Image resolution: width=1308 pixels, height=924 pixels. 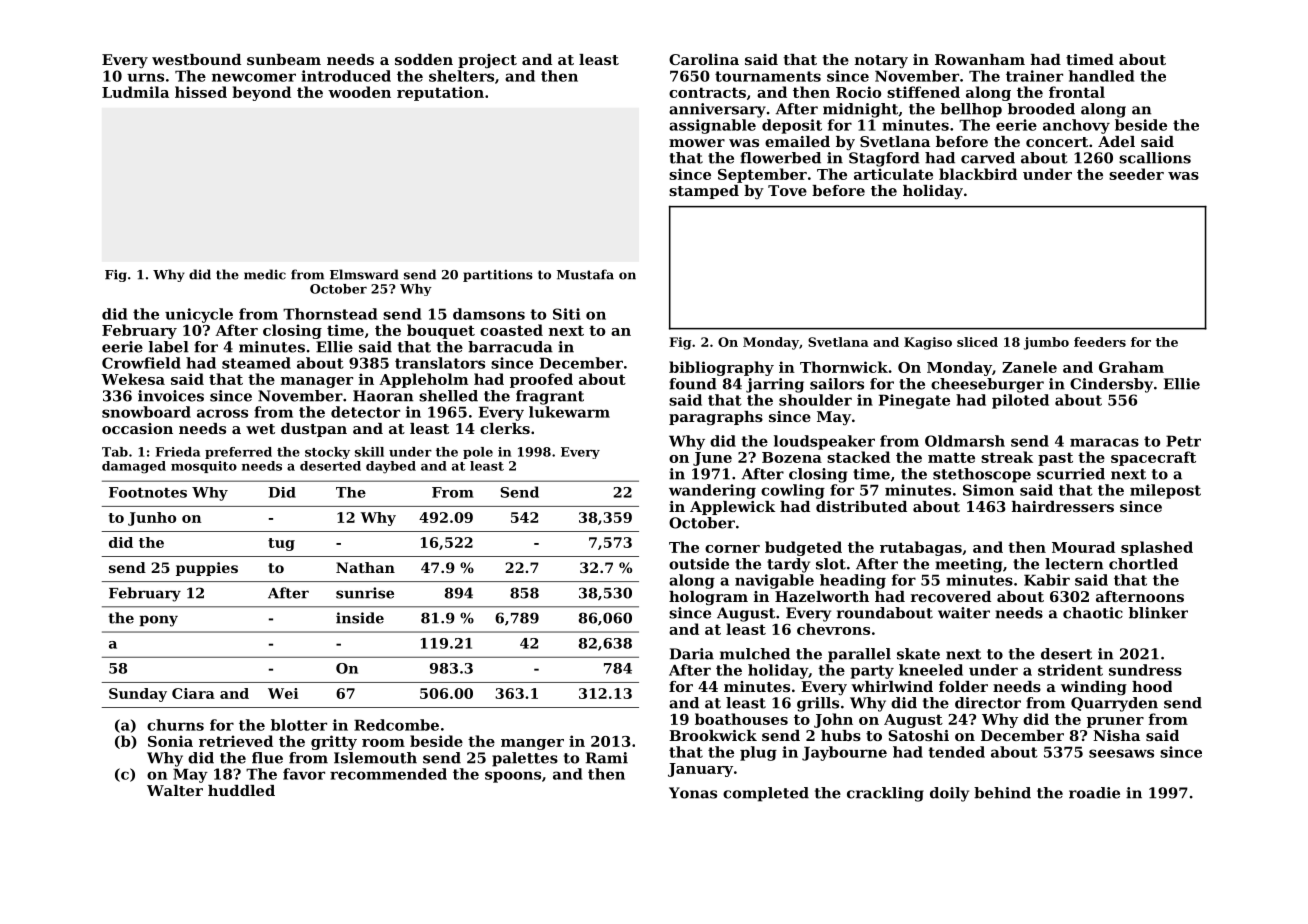 What do you see at coordinates (175, 790) in the screenshot?
I see `Walter` at bounding box center [175, 790].
